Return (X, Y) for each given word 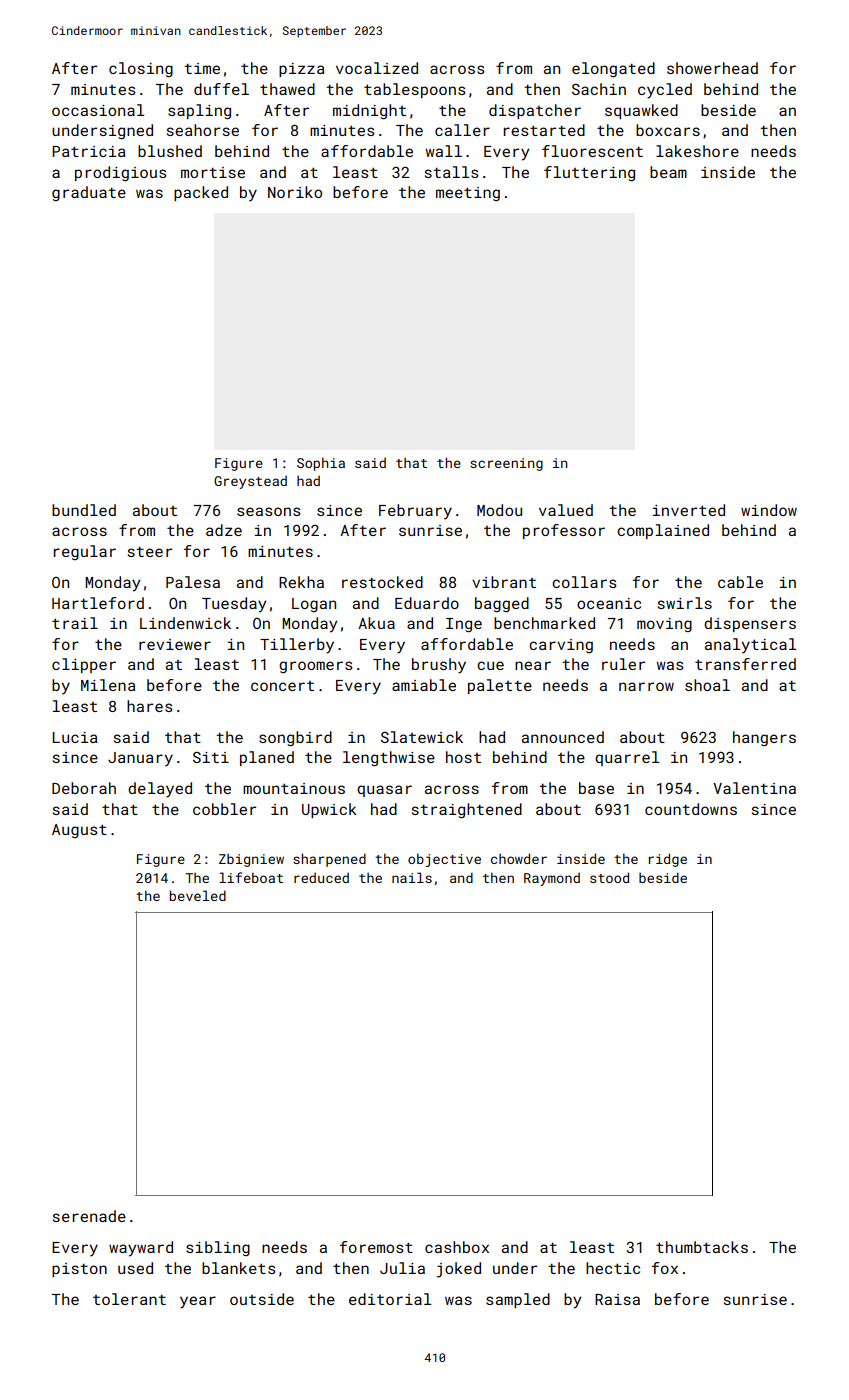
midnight (369, 112)
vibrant (504, 582)
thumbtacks (702, 1247)
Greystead (250, 482)
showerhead (712, 68)
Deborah (84, 788)
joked (459, 1270)
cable (740, 582)
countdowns (691, 809)
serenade (89, 1216)
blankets (239, 1268)
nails (412, 877)
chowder (519, 858)
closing (141, 69)
